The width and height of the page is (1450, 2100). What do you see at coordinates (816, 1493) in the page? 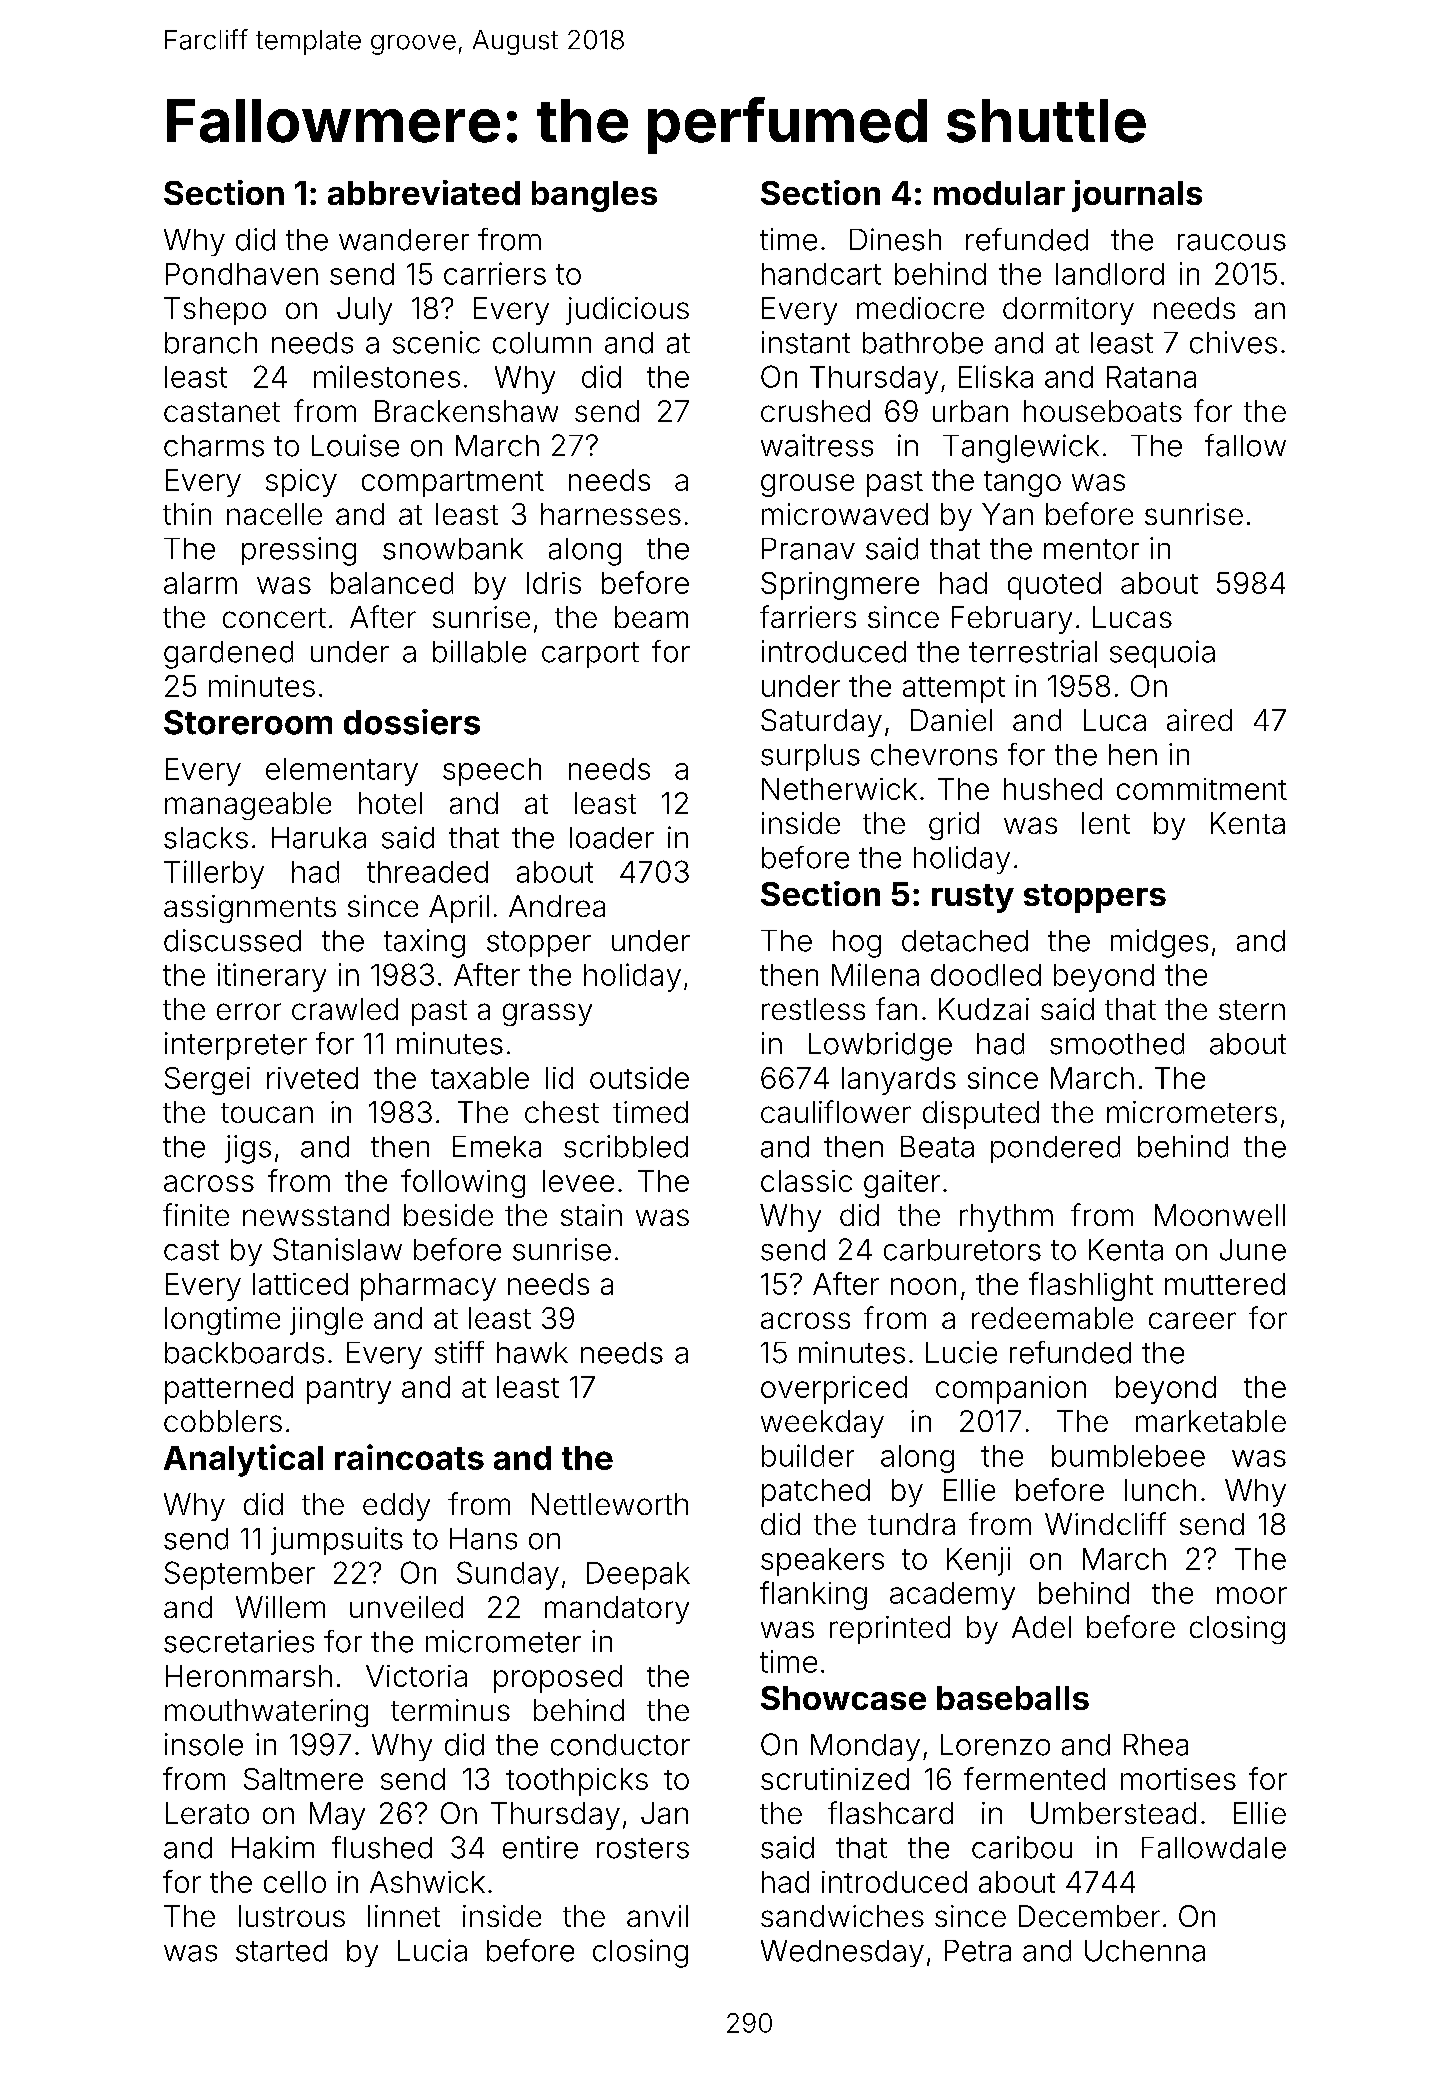
I see `patched` at bounding box center [816, 1493].
